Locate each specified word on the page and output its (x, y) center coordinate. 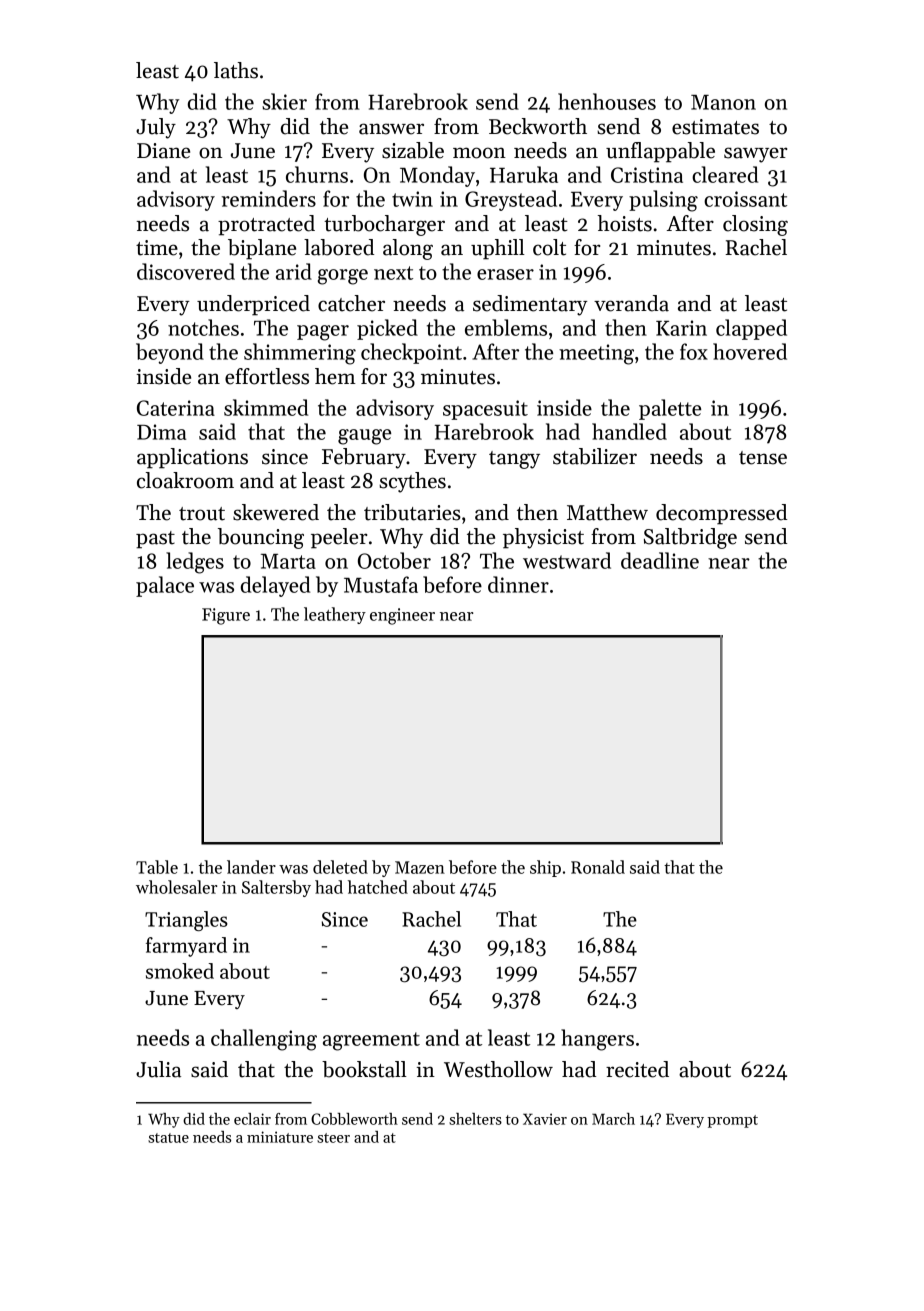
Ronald (598, 867)
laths (236, 70)
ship (545, 868)
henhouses (607, 101)
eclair (252, 1119)
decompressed (721, 514)
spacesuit (485, 410)
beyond (170, 353)
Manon (723, 102)
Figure (226, 616)
